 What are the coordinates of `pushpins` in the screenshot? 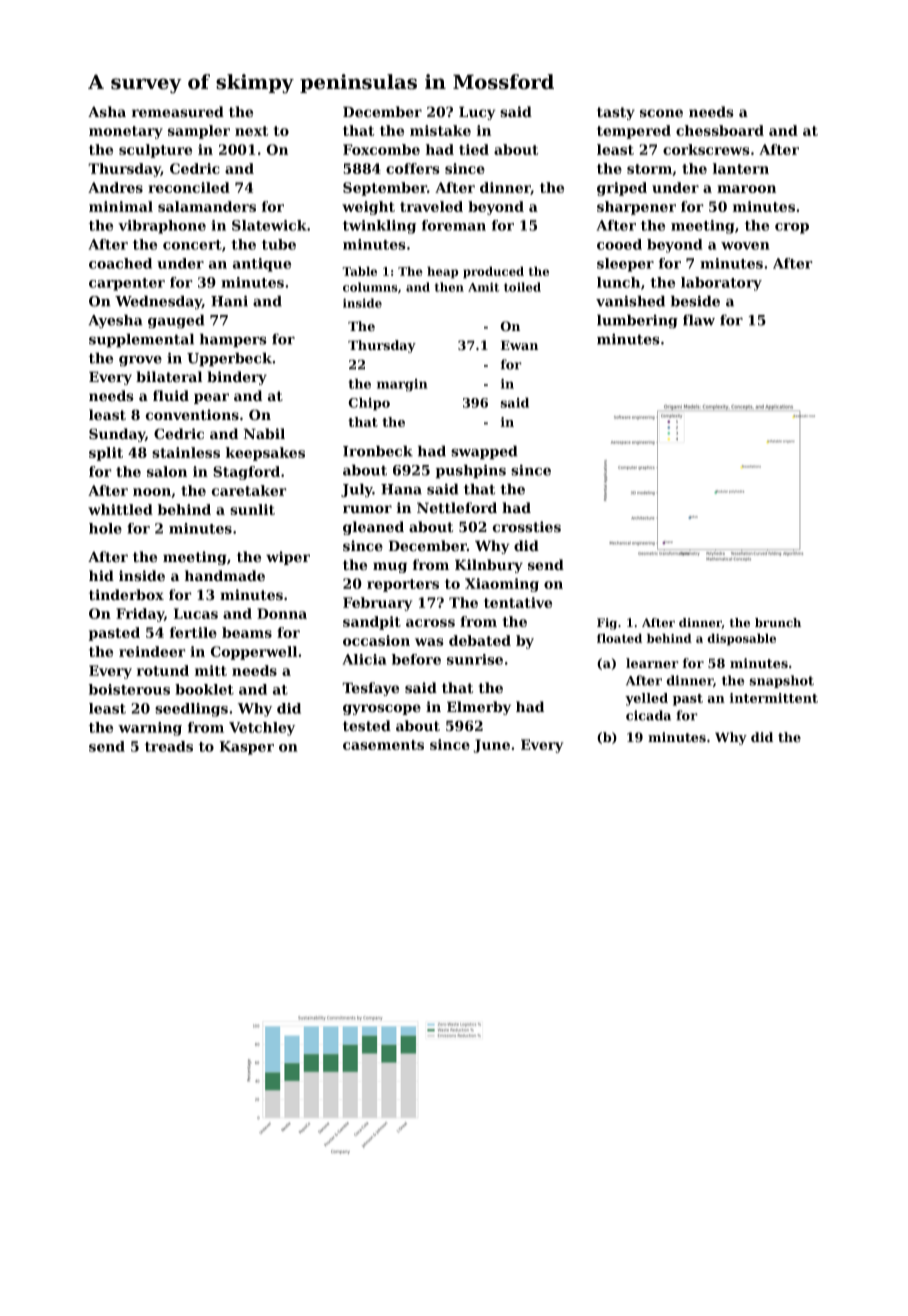 It's located at (471, 471).
